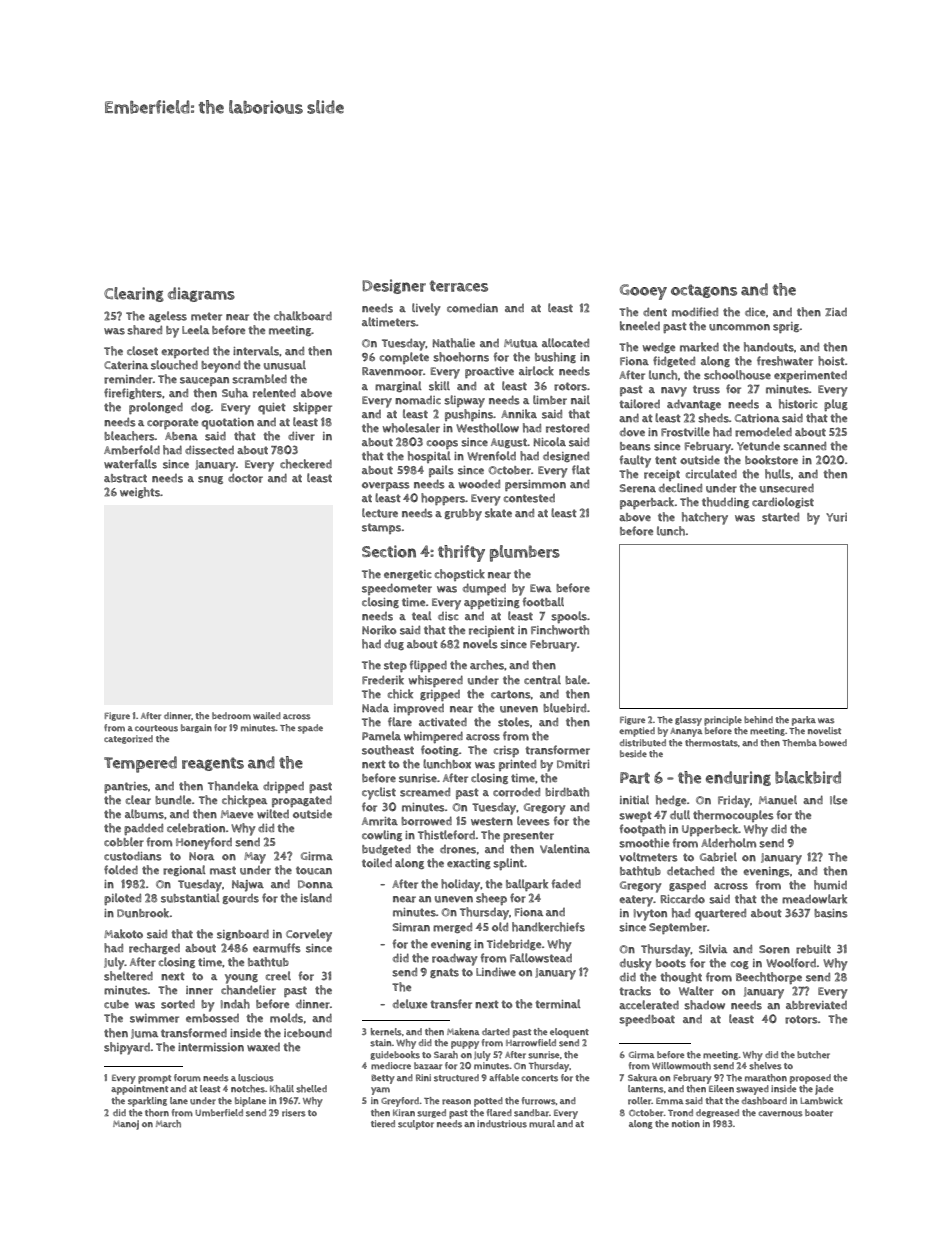 The image size is (952, 1233). I want to click on beyond, so click(220, 366).
